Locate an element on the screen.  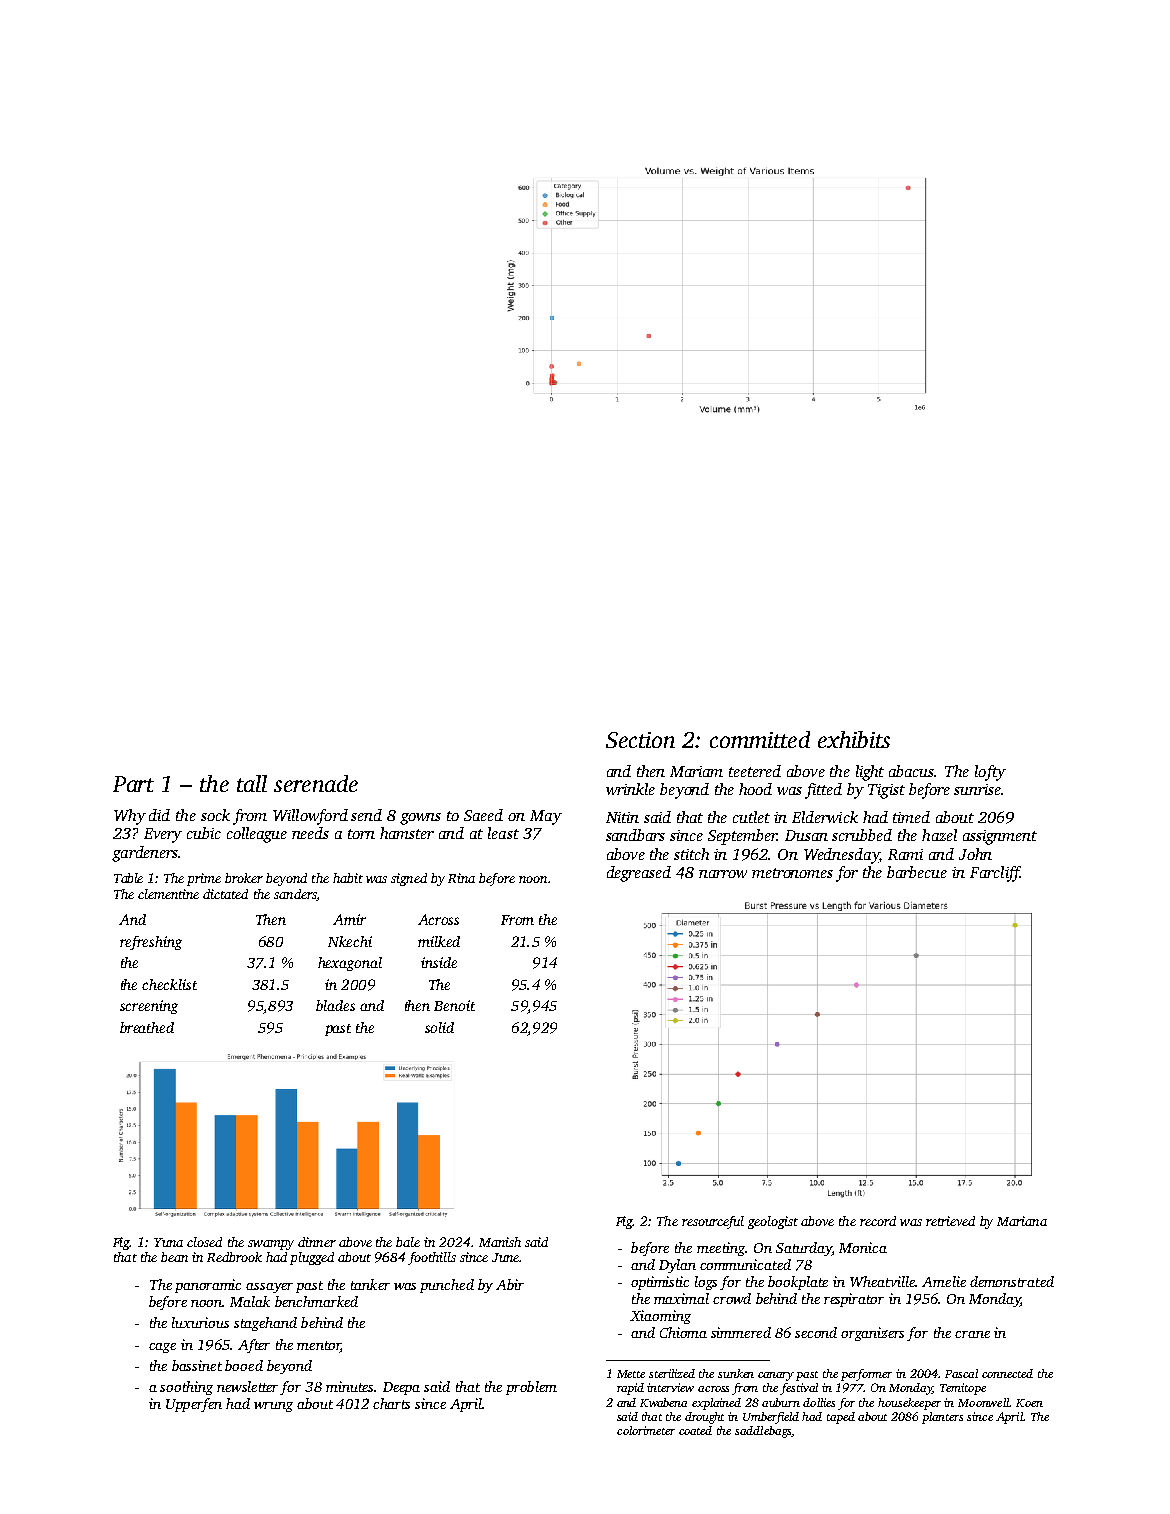
Mariana is located at coordinates (1022, 1221).
